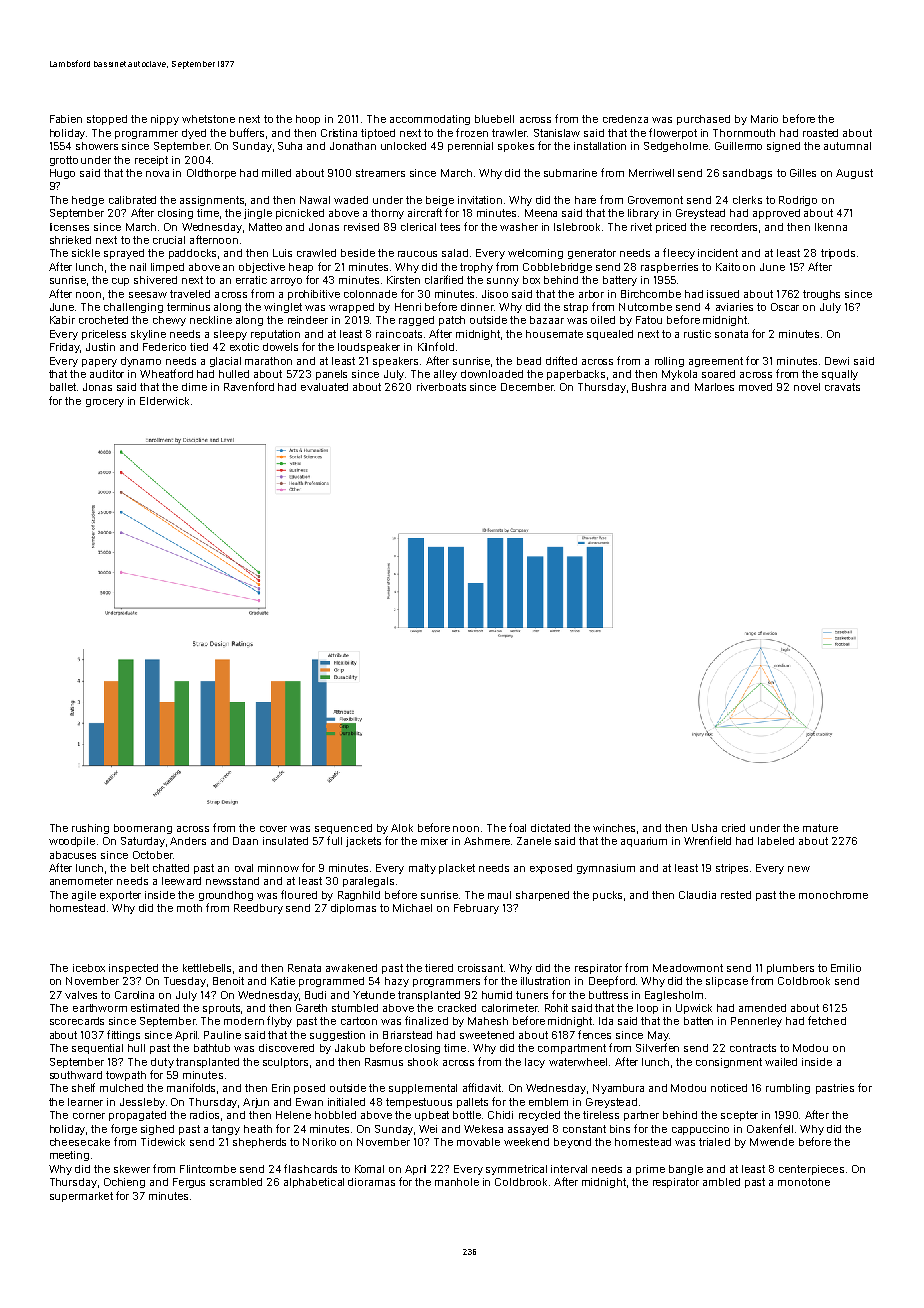 The height and width of the screenshot is (1308, 924). What do you see at coordinates (64, 161) in the screenshot?
I see `grotto` at bounding box center [64, 161].
